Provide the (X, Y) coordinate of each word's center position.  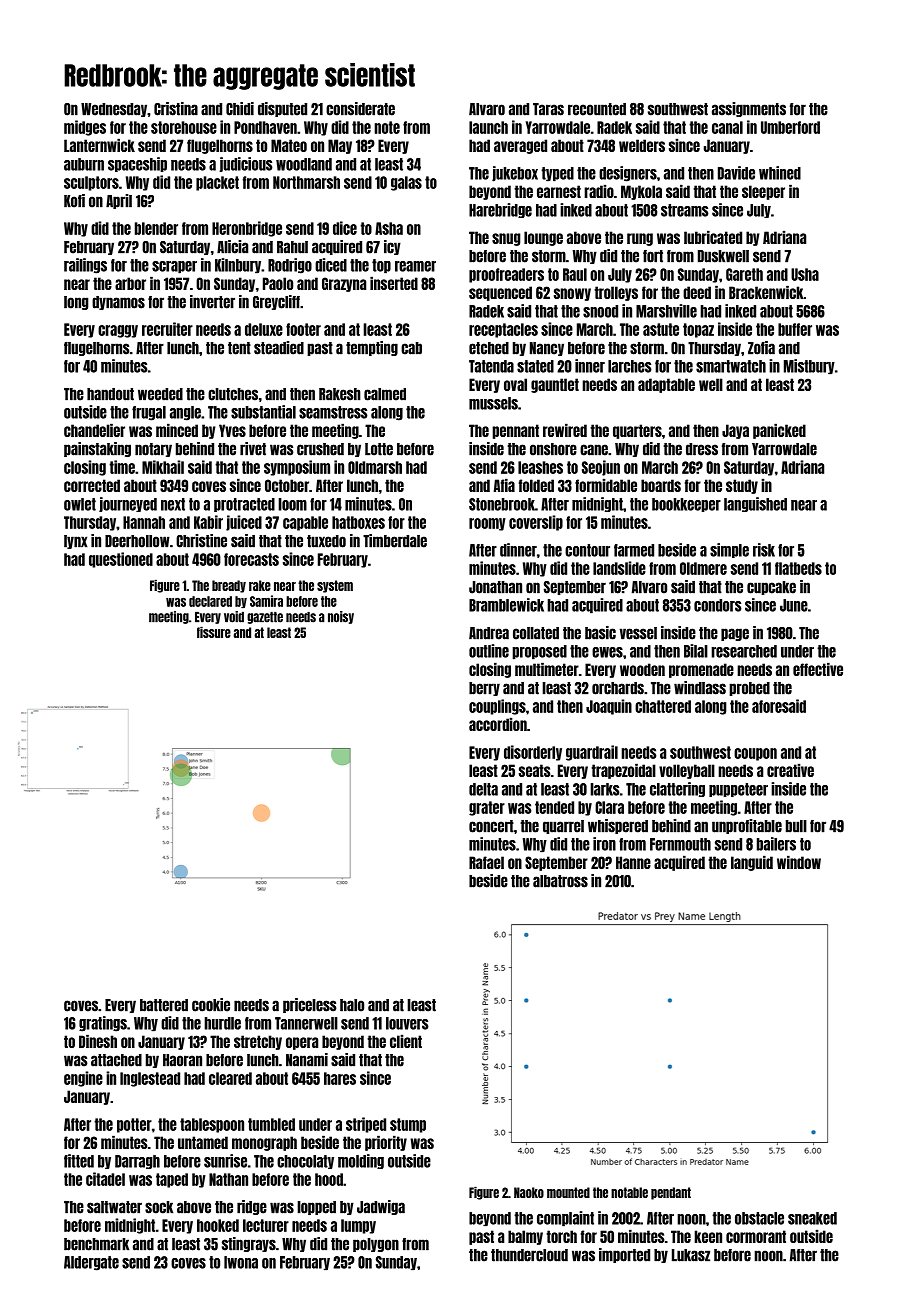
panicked (779, 431)
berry (484, 689)
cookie (211, 1005)
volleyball (687, 771)
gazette (265, 618)
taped (172, 1180)
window (799, 862)
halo (352, 1005)
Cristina (176, 109)
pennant (515, 431)
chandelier (94, 430)
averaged (520, 146)
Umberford (790, 127)
